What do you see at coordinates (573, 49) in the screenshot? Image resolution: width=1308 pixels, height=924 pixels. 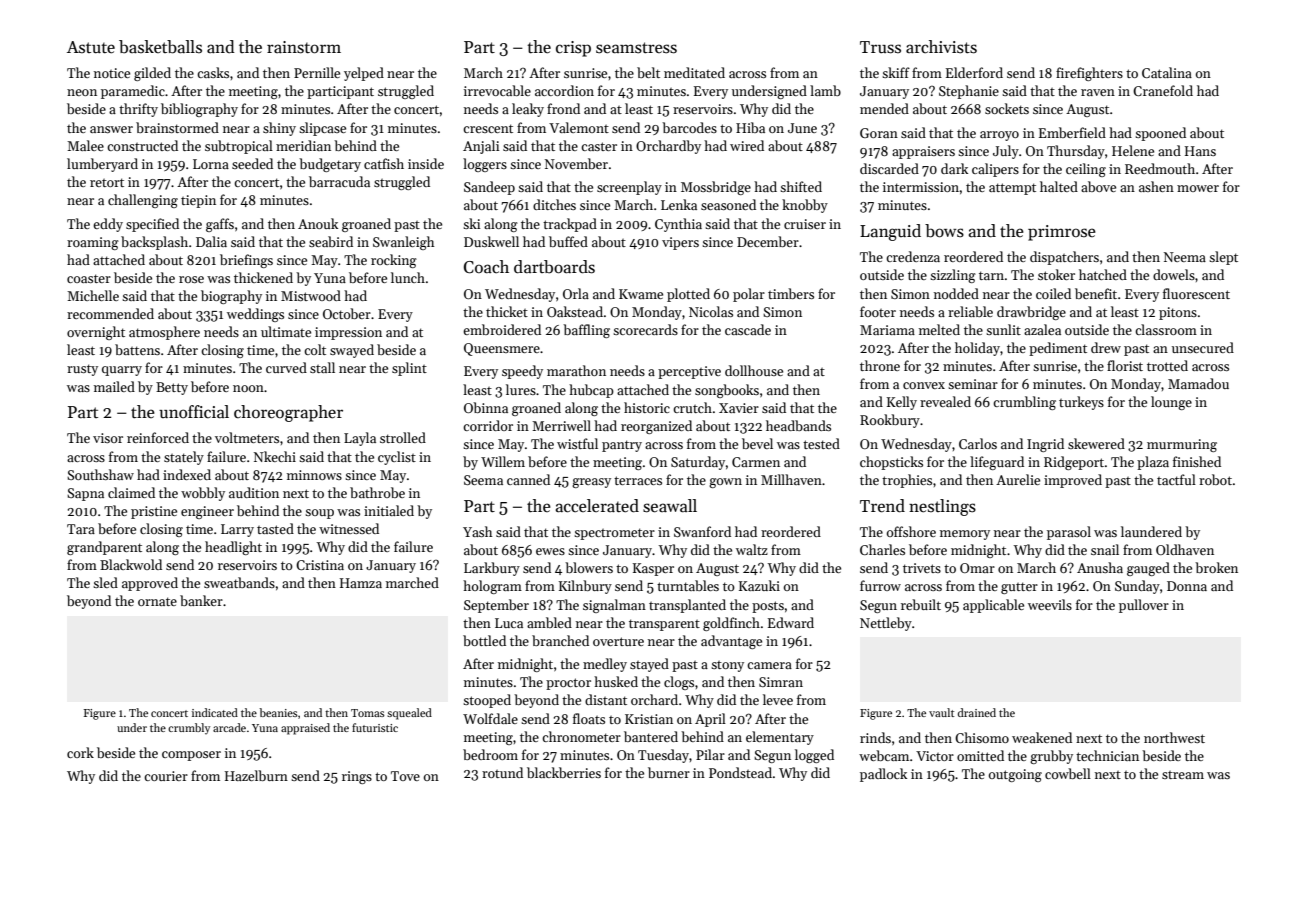 I see `crisp` at bounding box center [573, 49].
